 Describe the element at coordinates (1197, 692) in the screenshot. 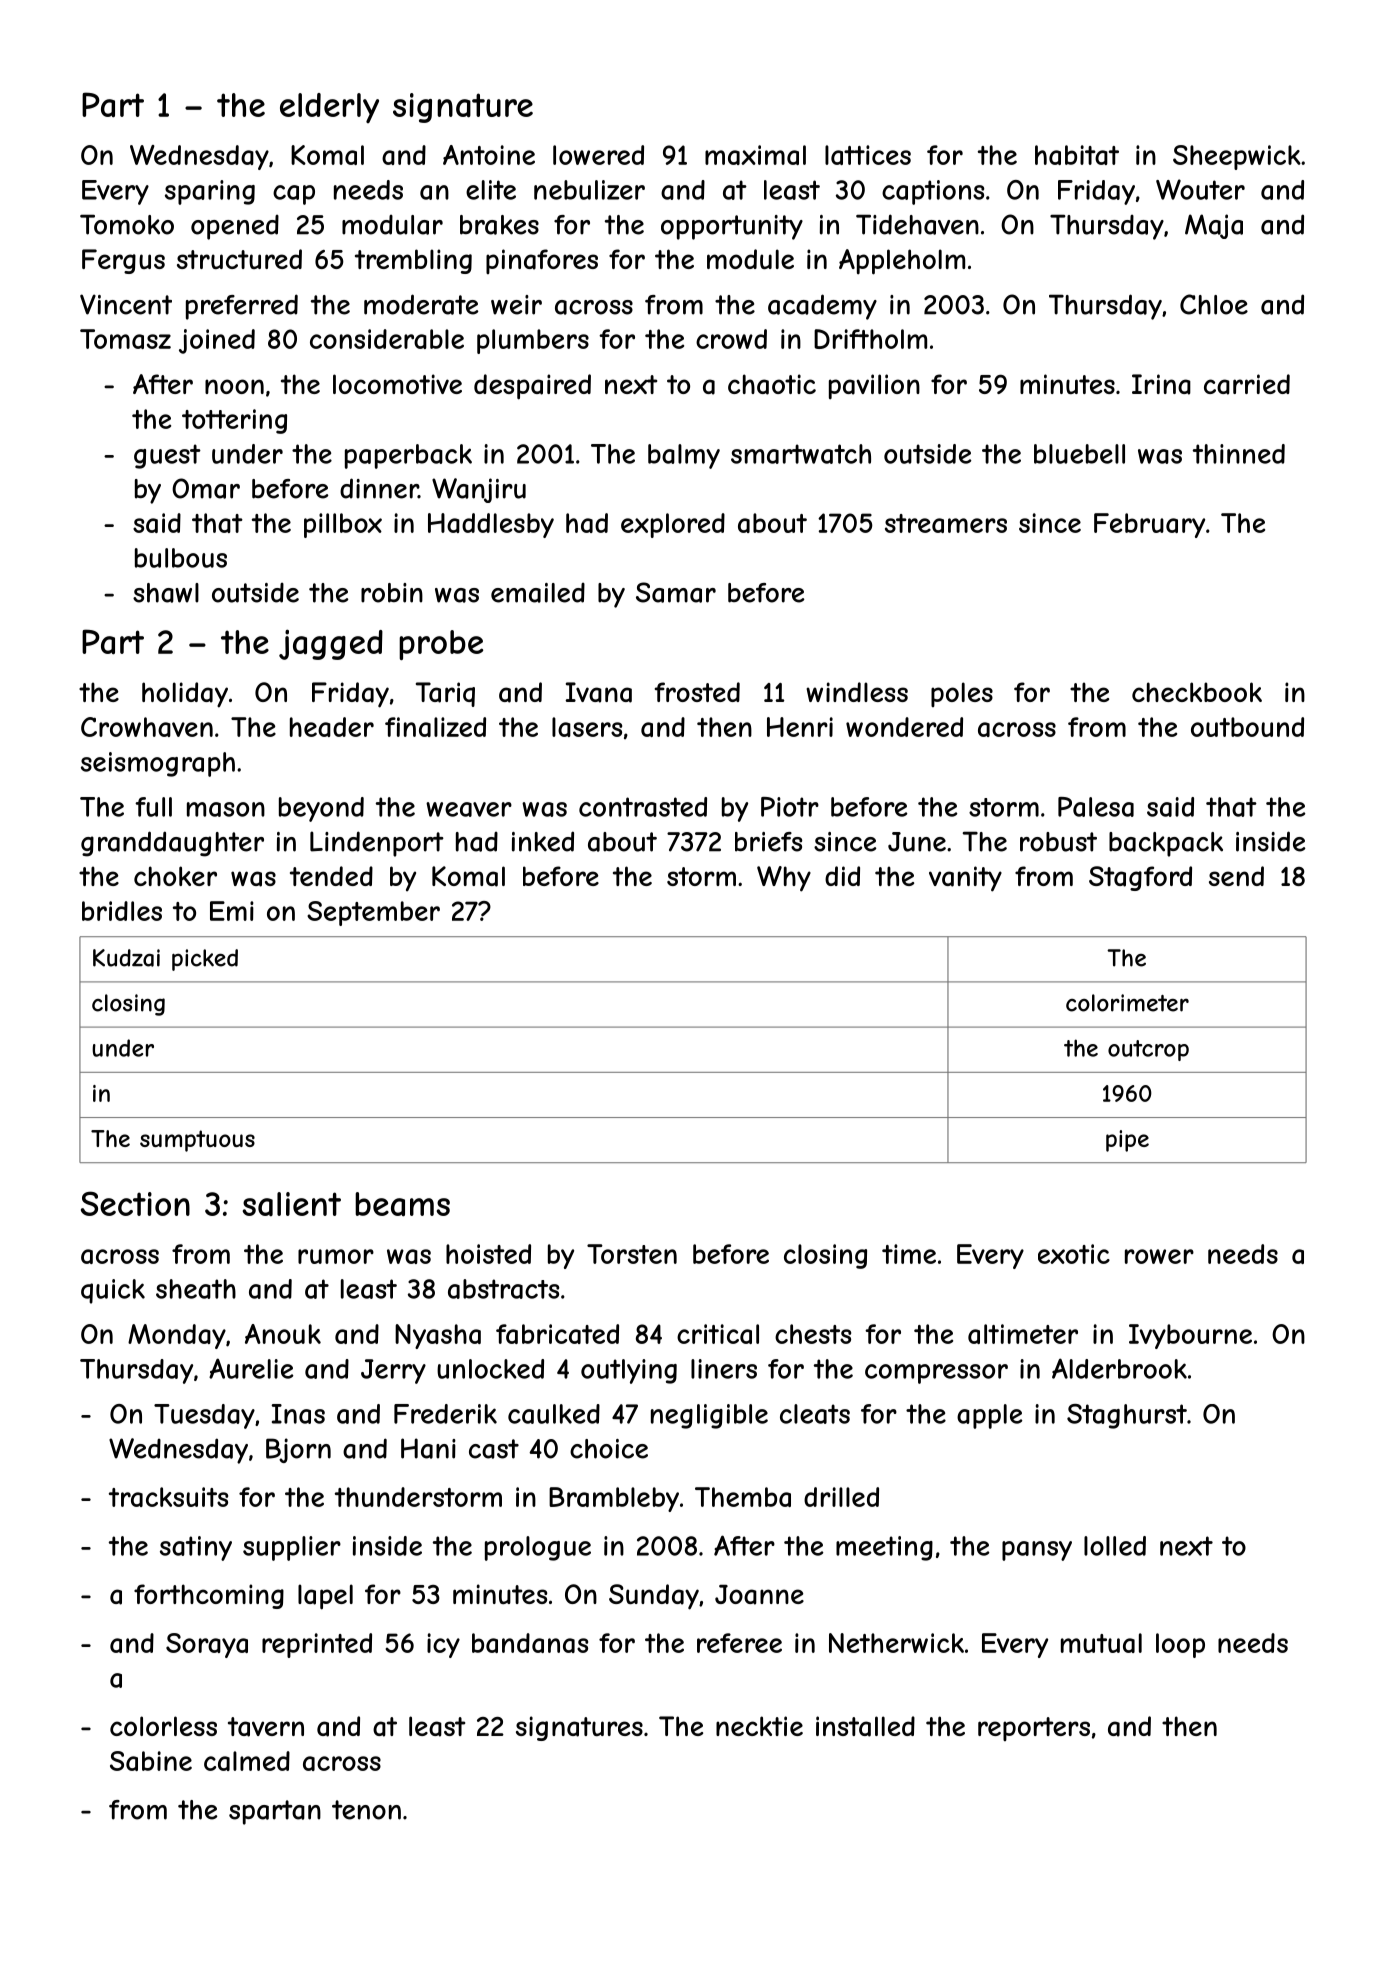

I see `checkbook` at that location.
